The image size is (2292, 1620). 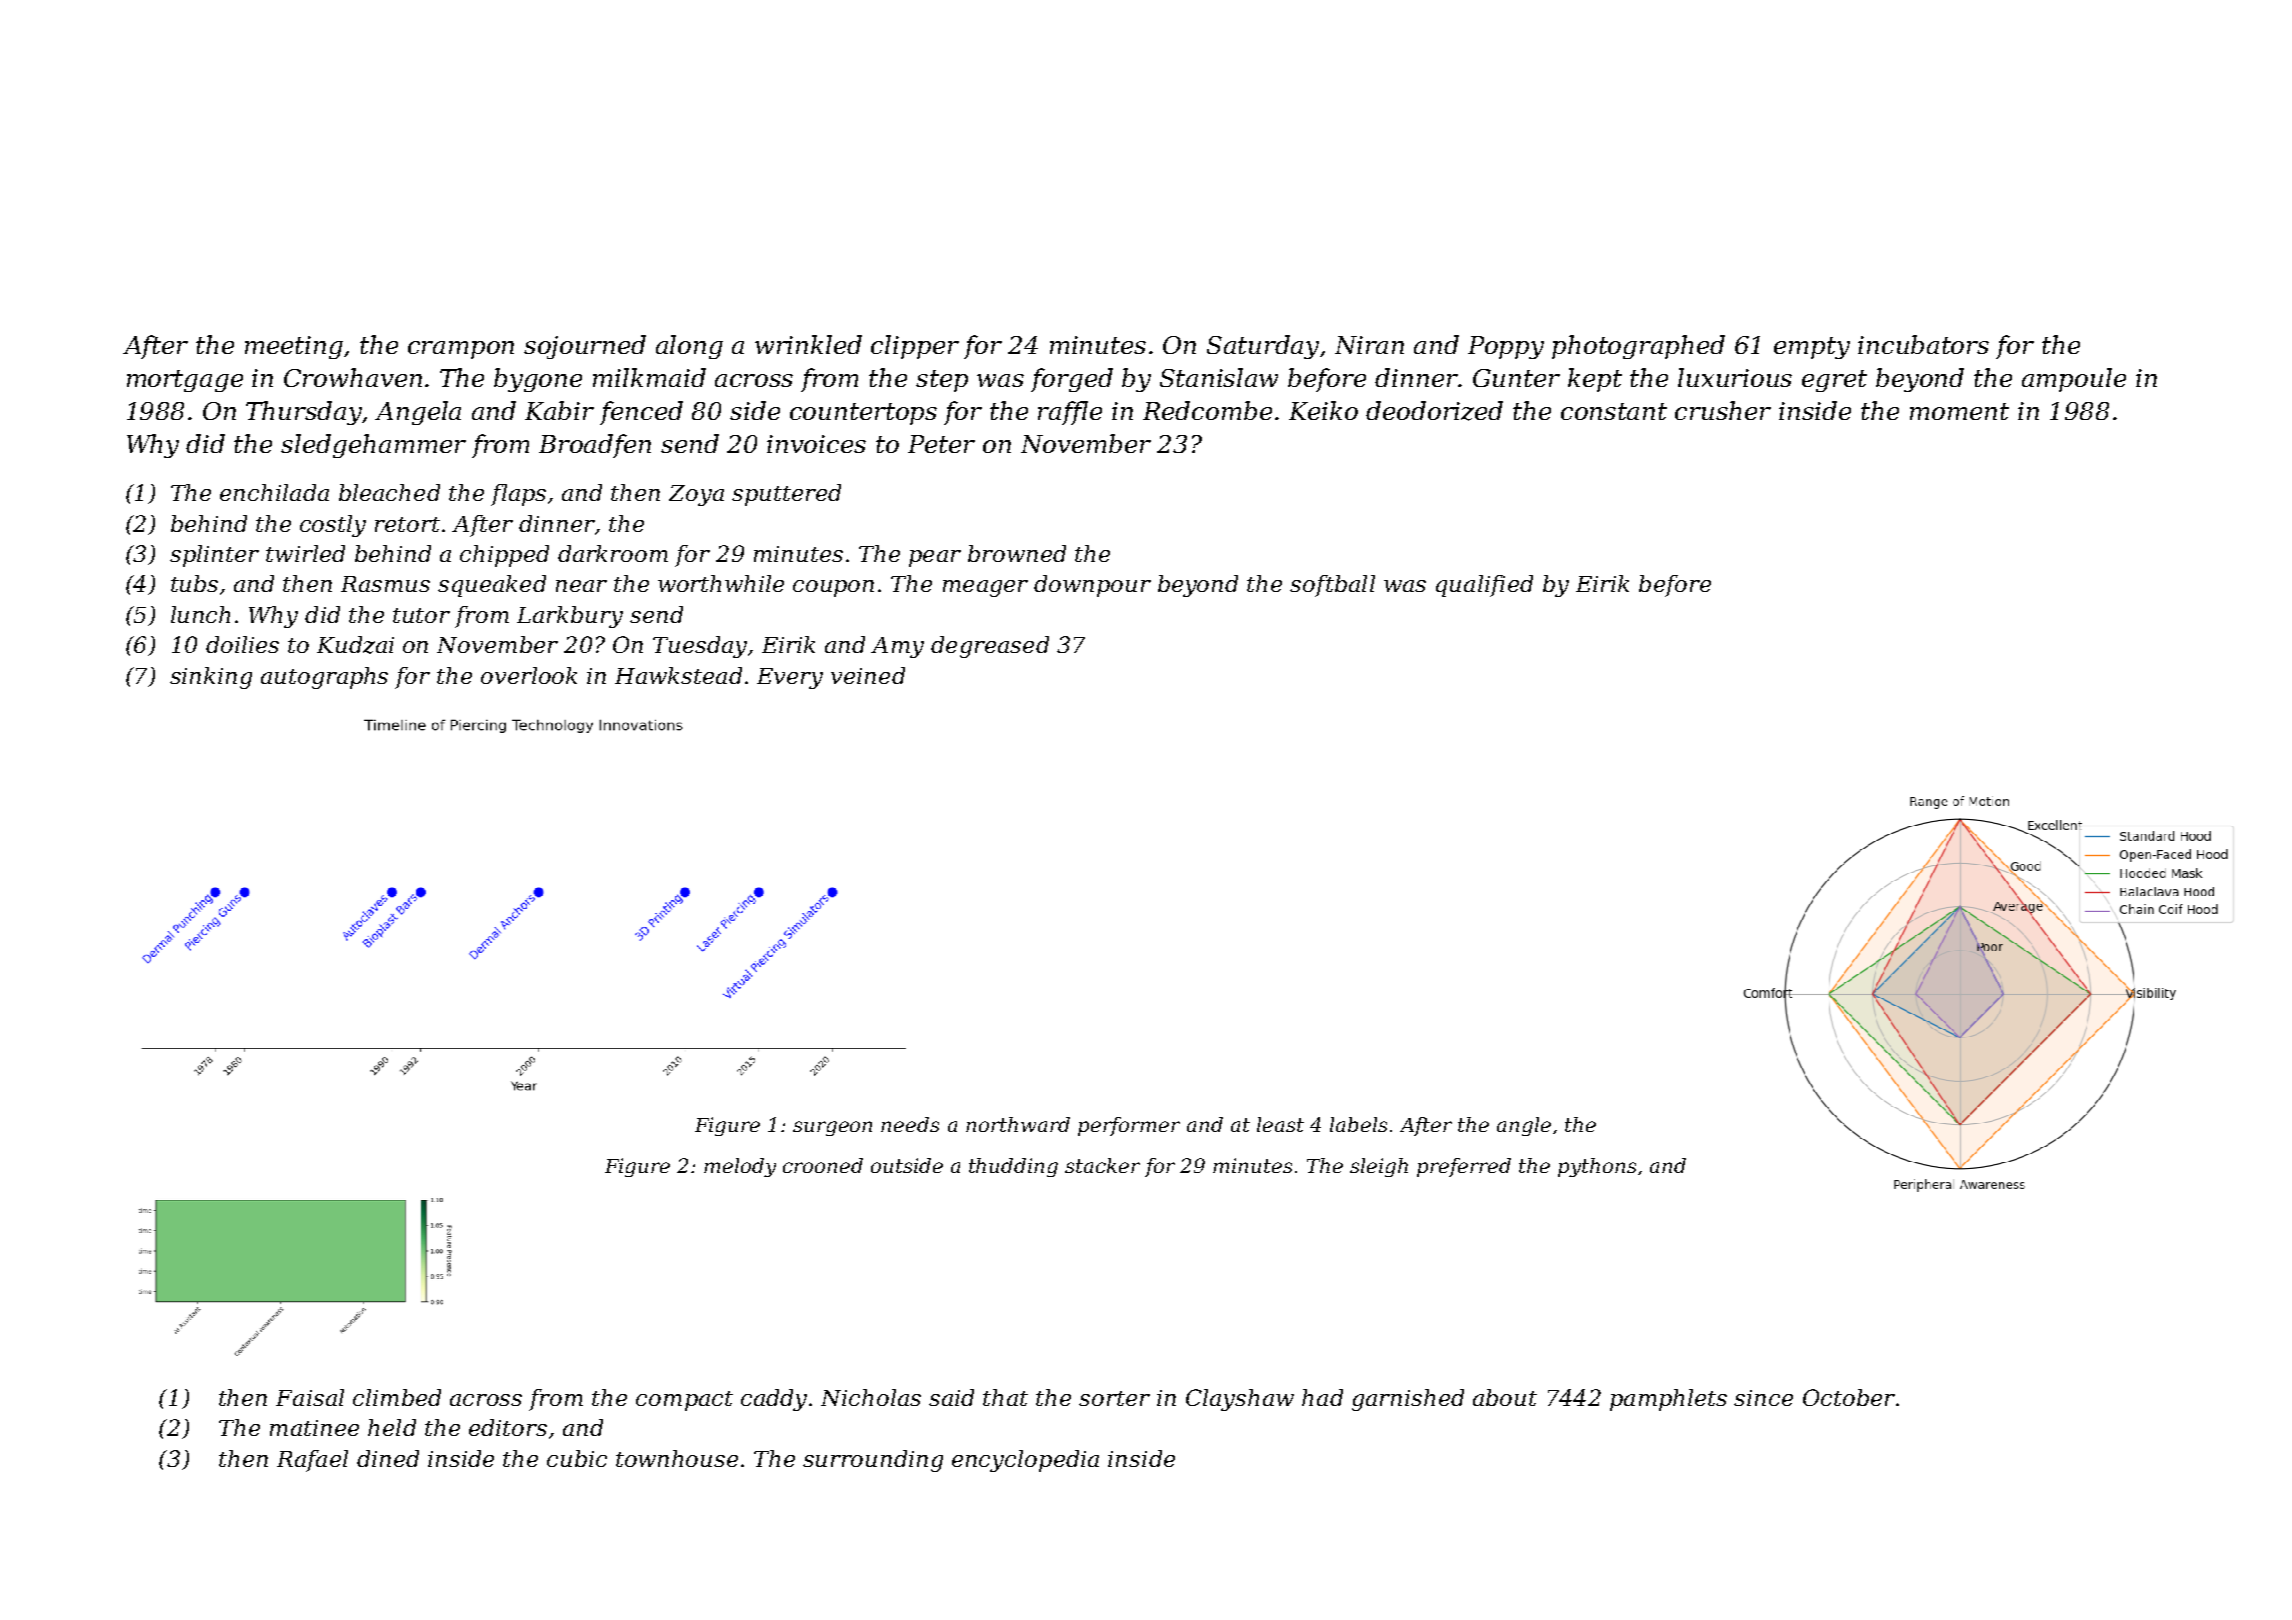 I want to click on milkmaid, so click(x=649, y=377).
